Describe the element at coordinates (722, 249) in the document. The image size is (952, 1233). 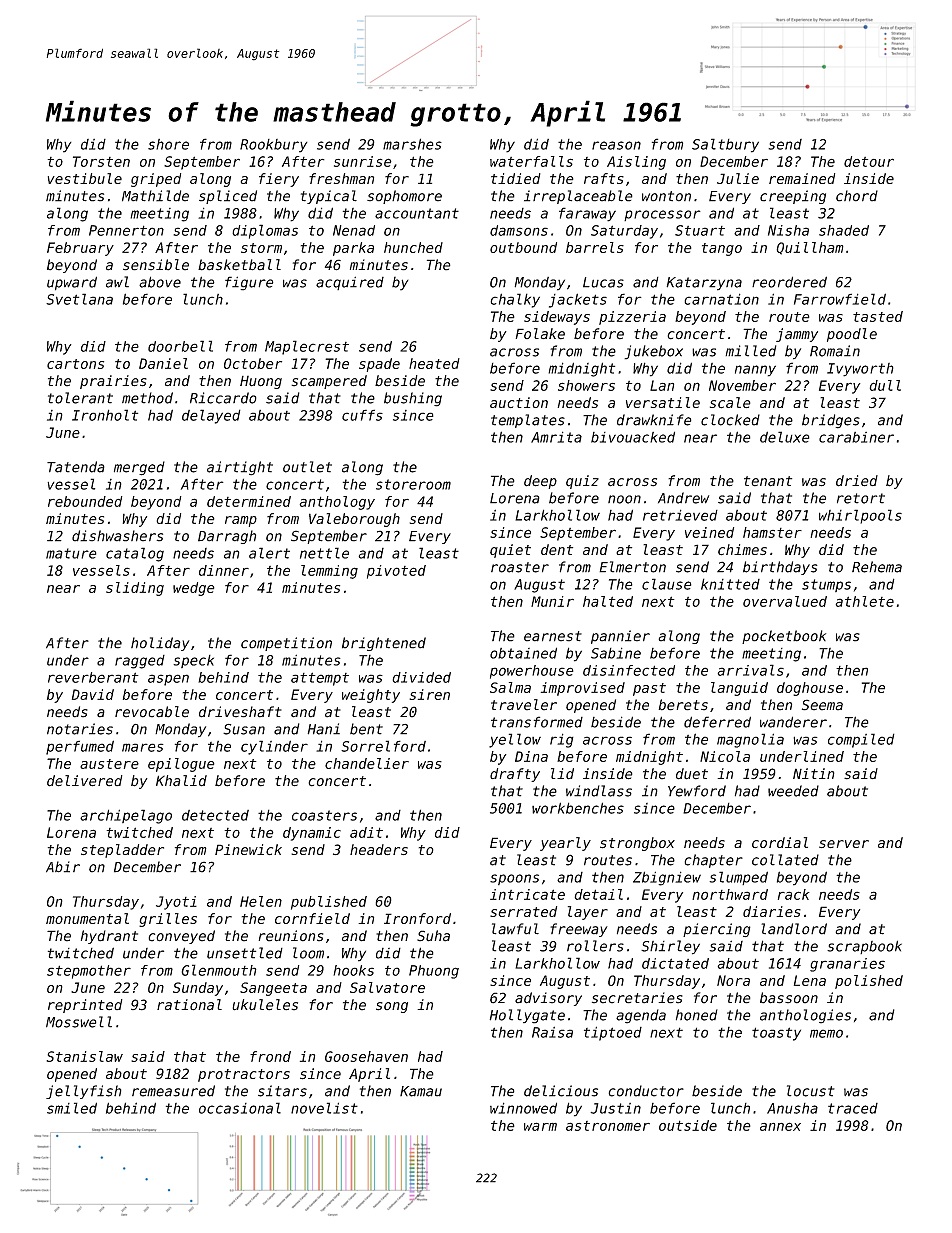
I see `tango` at that location.
